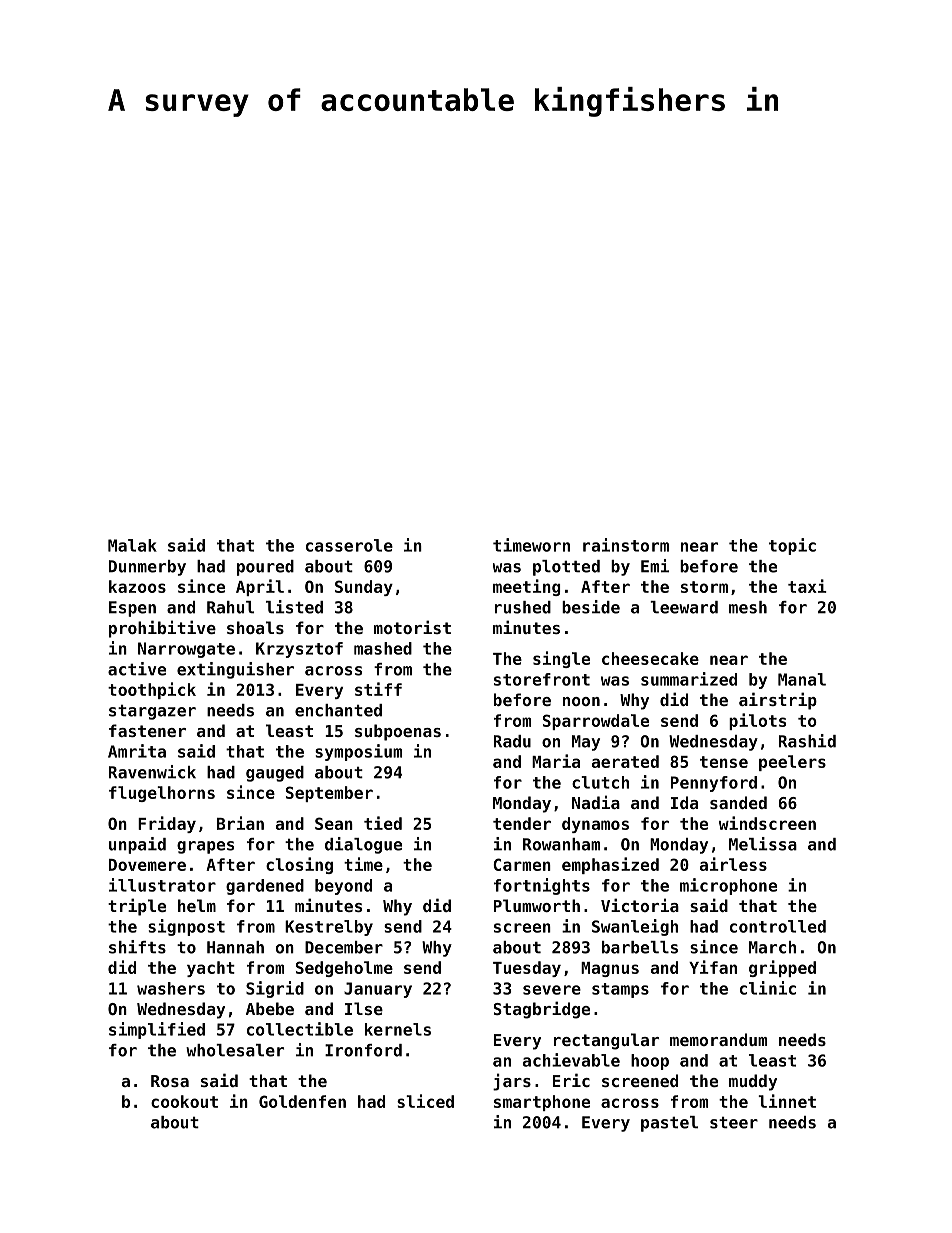 This page has width=952, height=1233. I want to click on Dovemere, so click(147, 865).
